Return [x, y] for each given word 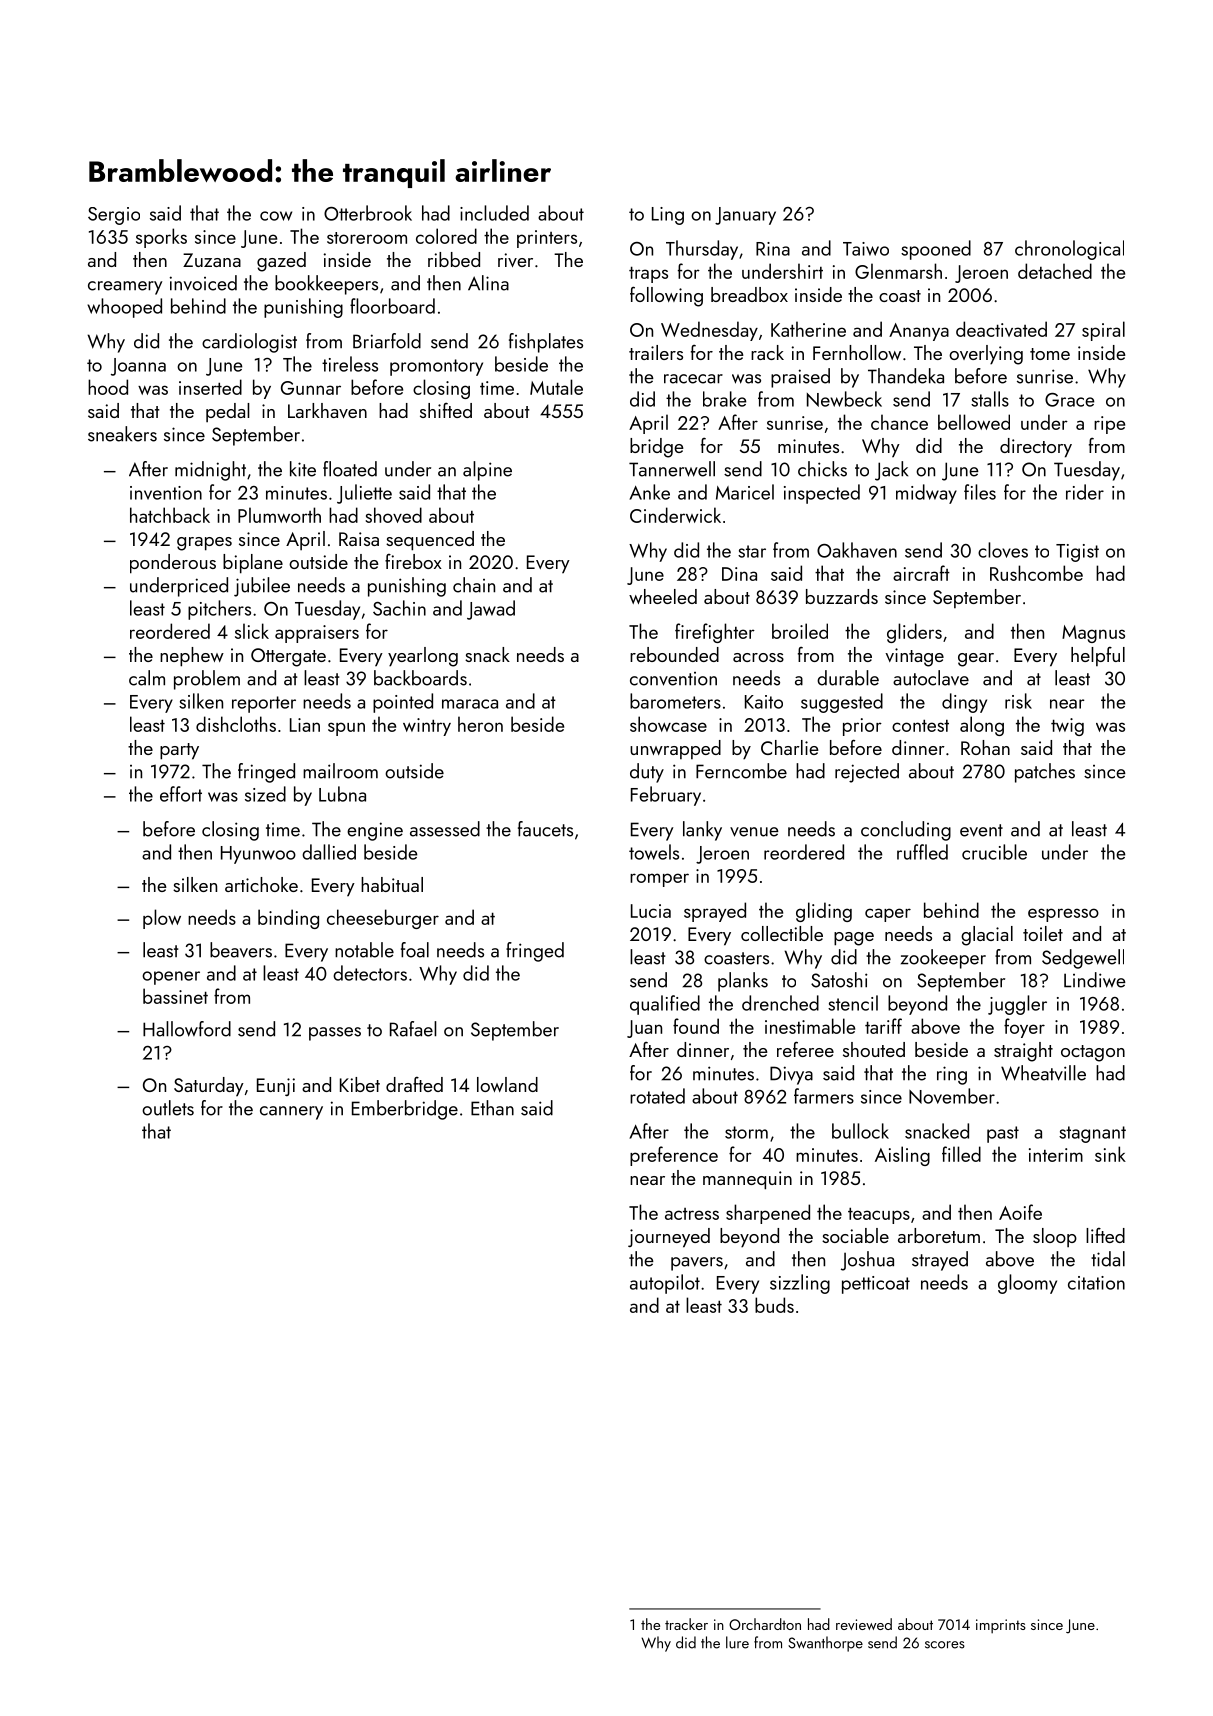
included [494, 213]
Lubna [342, 794]
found [696, 1026]
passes [335, 1034]
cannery [291, 1113]
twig [1067, 727]
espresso [1063, 915]
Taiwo [866, 249]
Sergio [114, 216]
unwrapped [675, 749]
